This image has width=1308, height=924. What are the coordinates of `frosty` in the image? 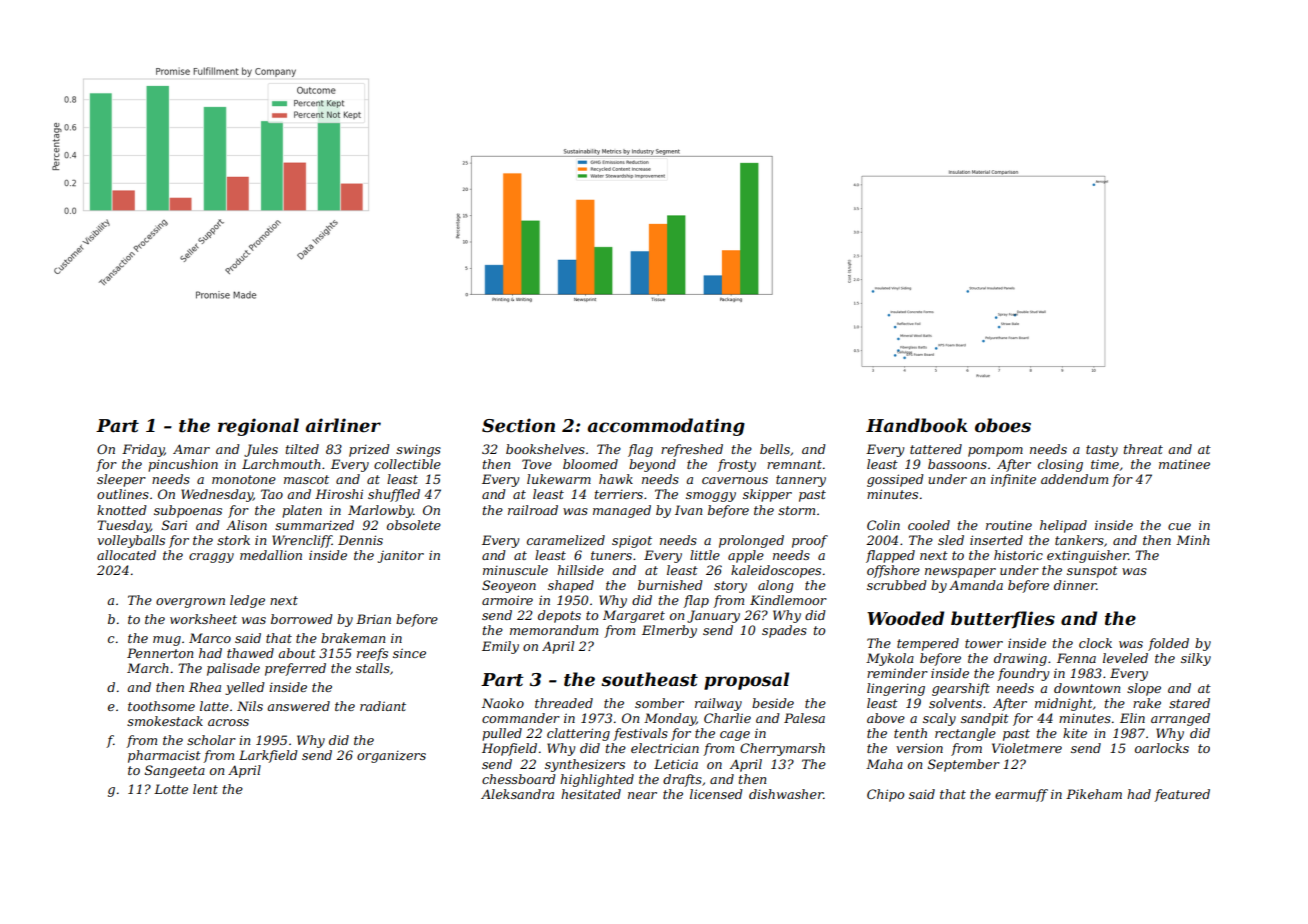 It's located at (736, 465).
